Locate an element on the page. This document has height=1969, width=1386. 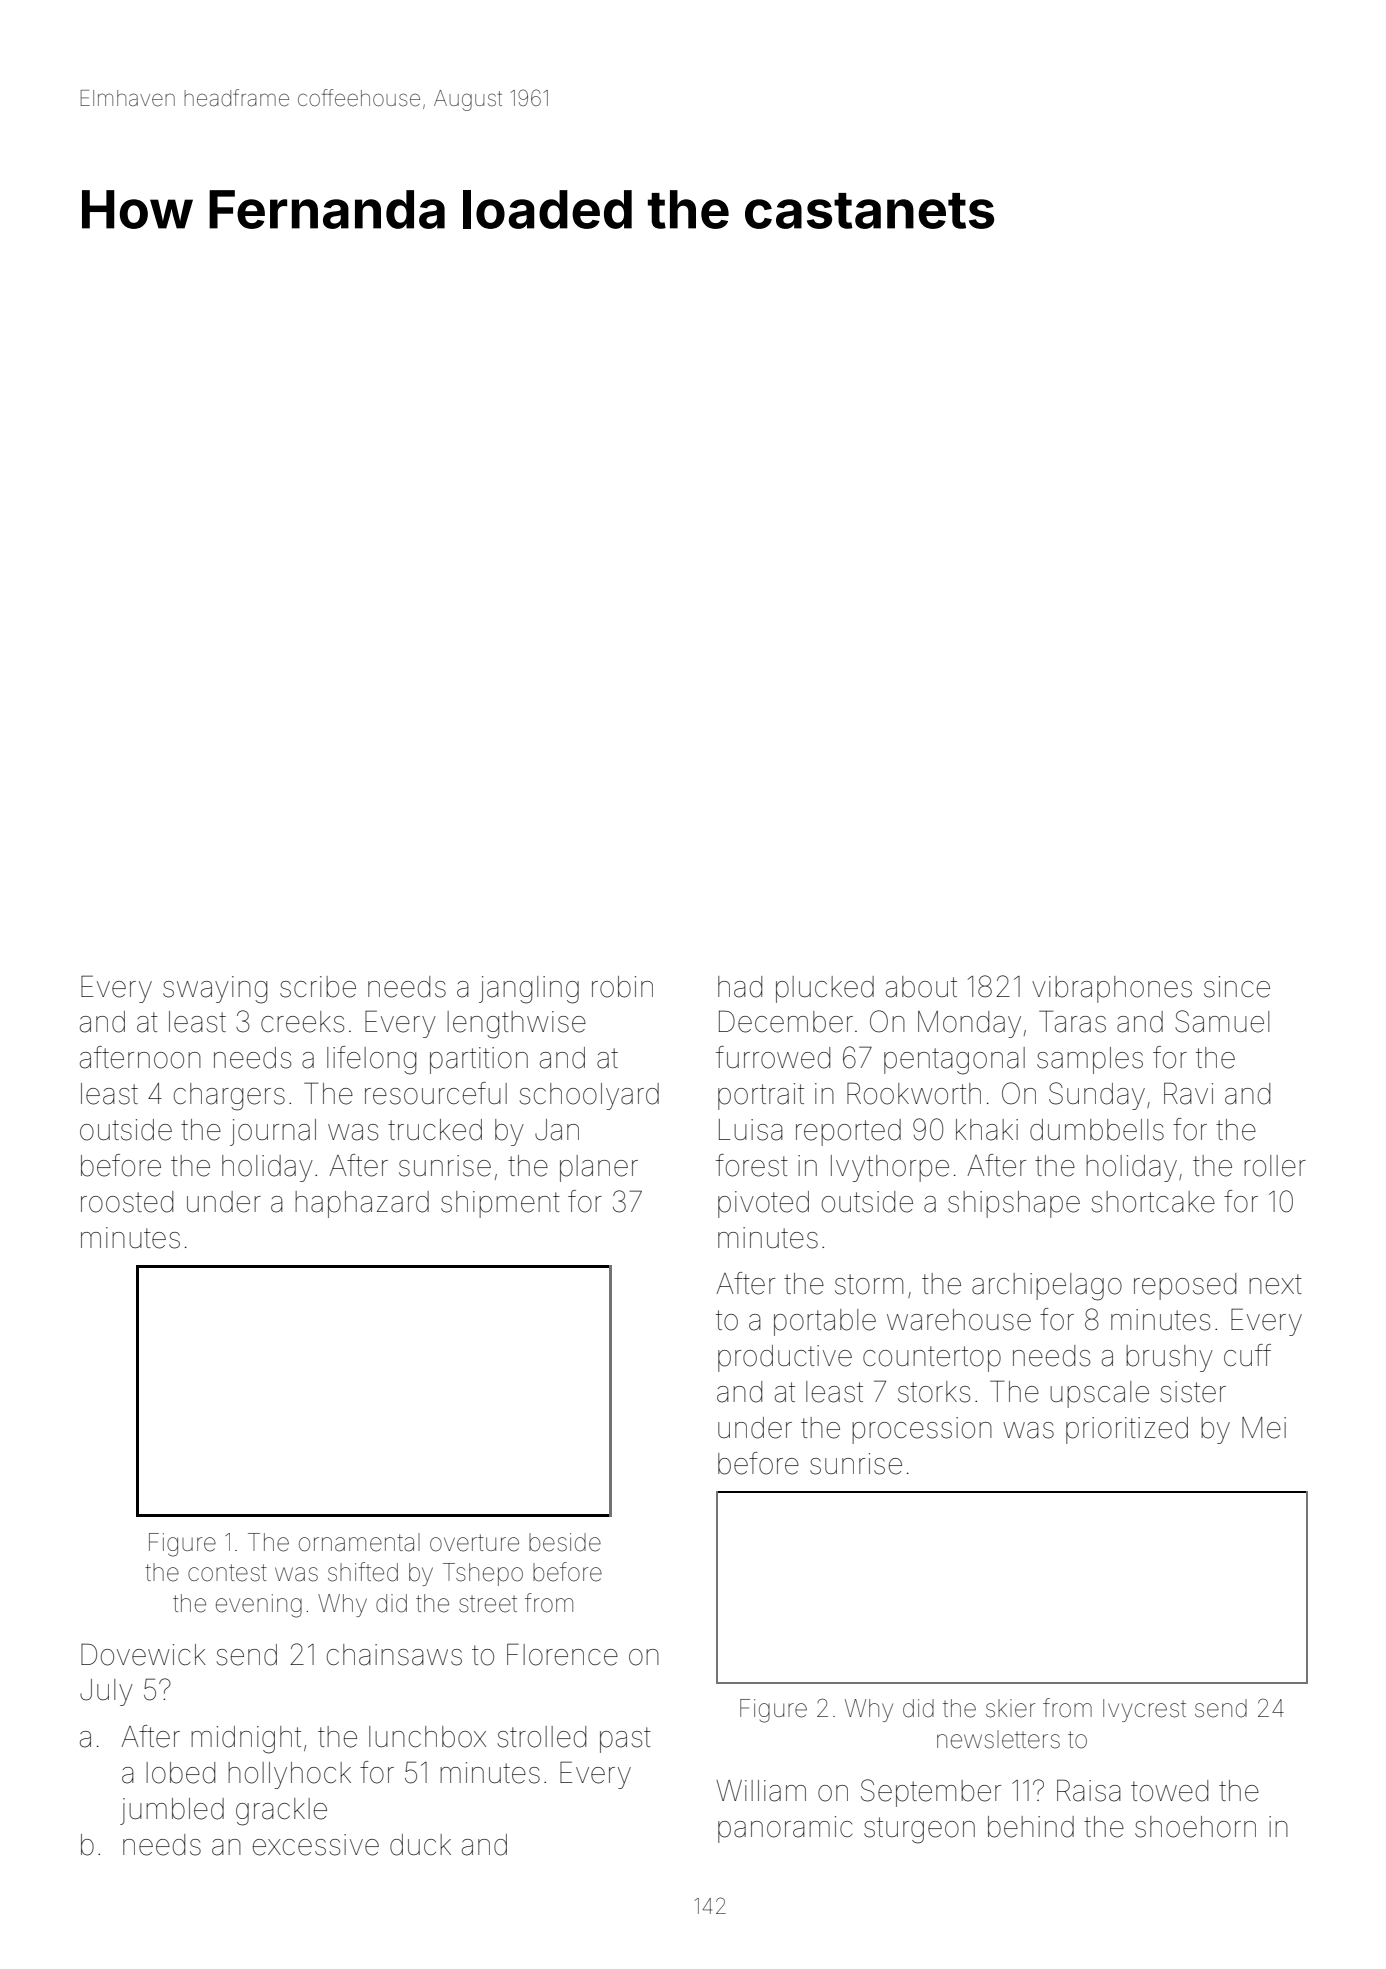
since is located at coordinates (1237, 987).
